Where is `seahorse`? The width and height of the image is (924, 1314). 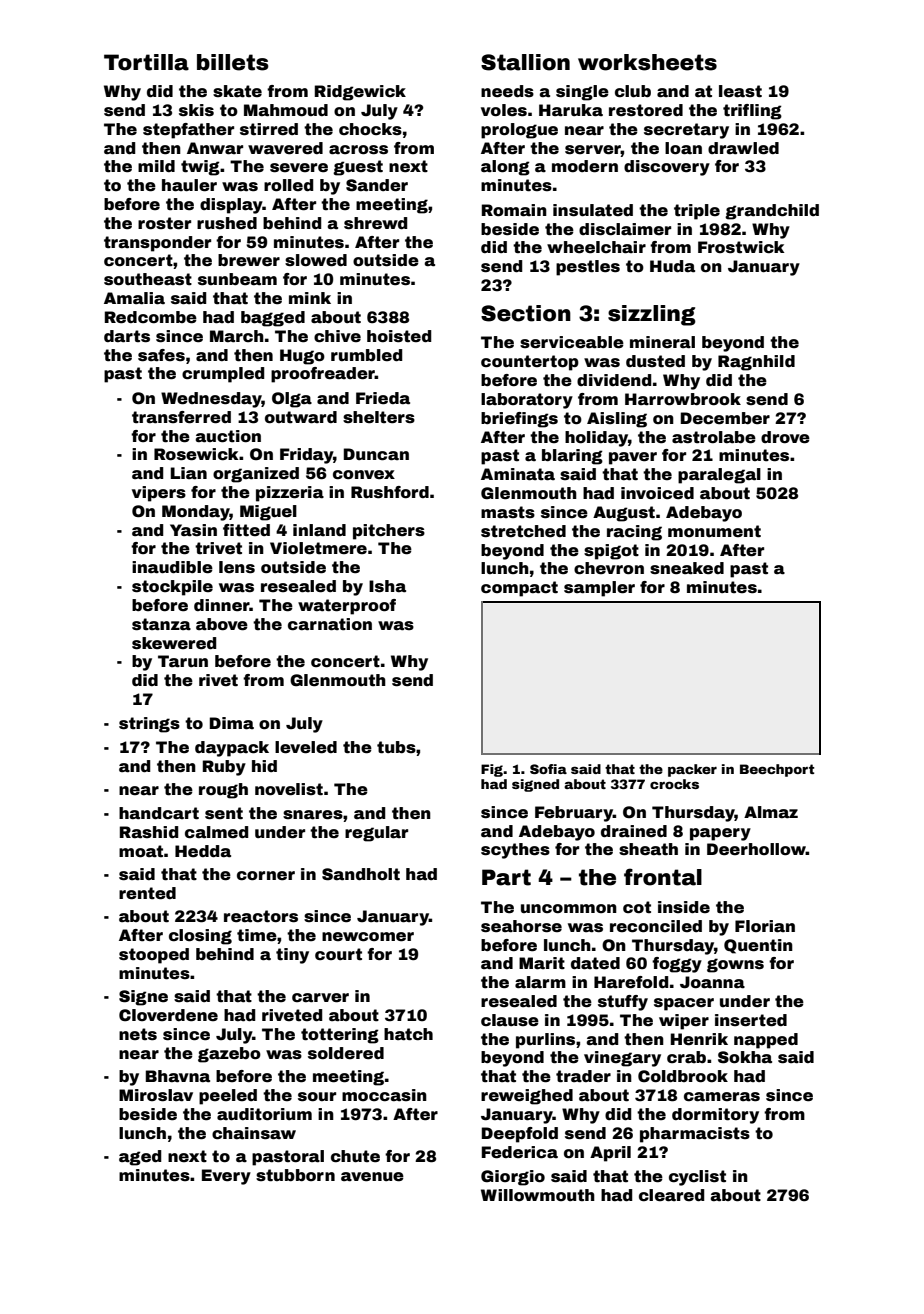 seahorse is located at coordinates (521, 926).
